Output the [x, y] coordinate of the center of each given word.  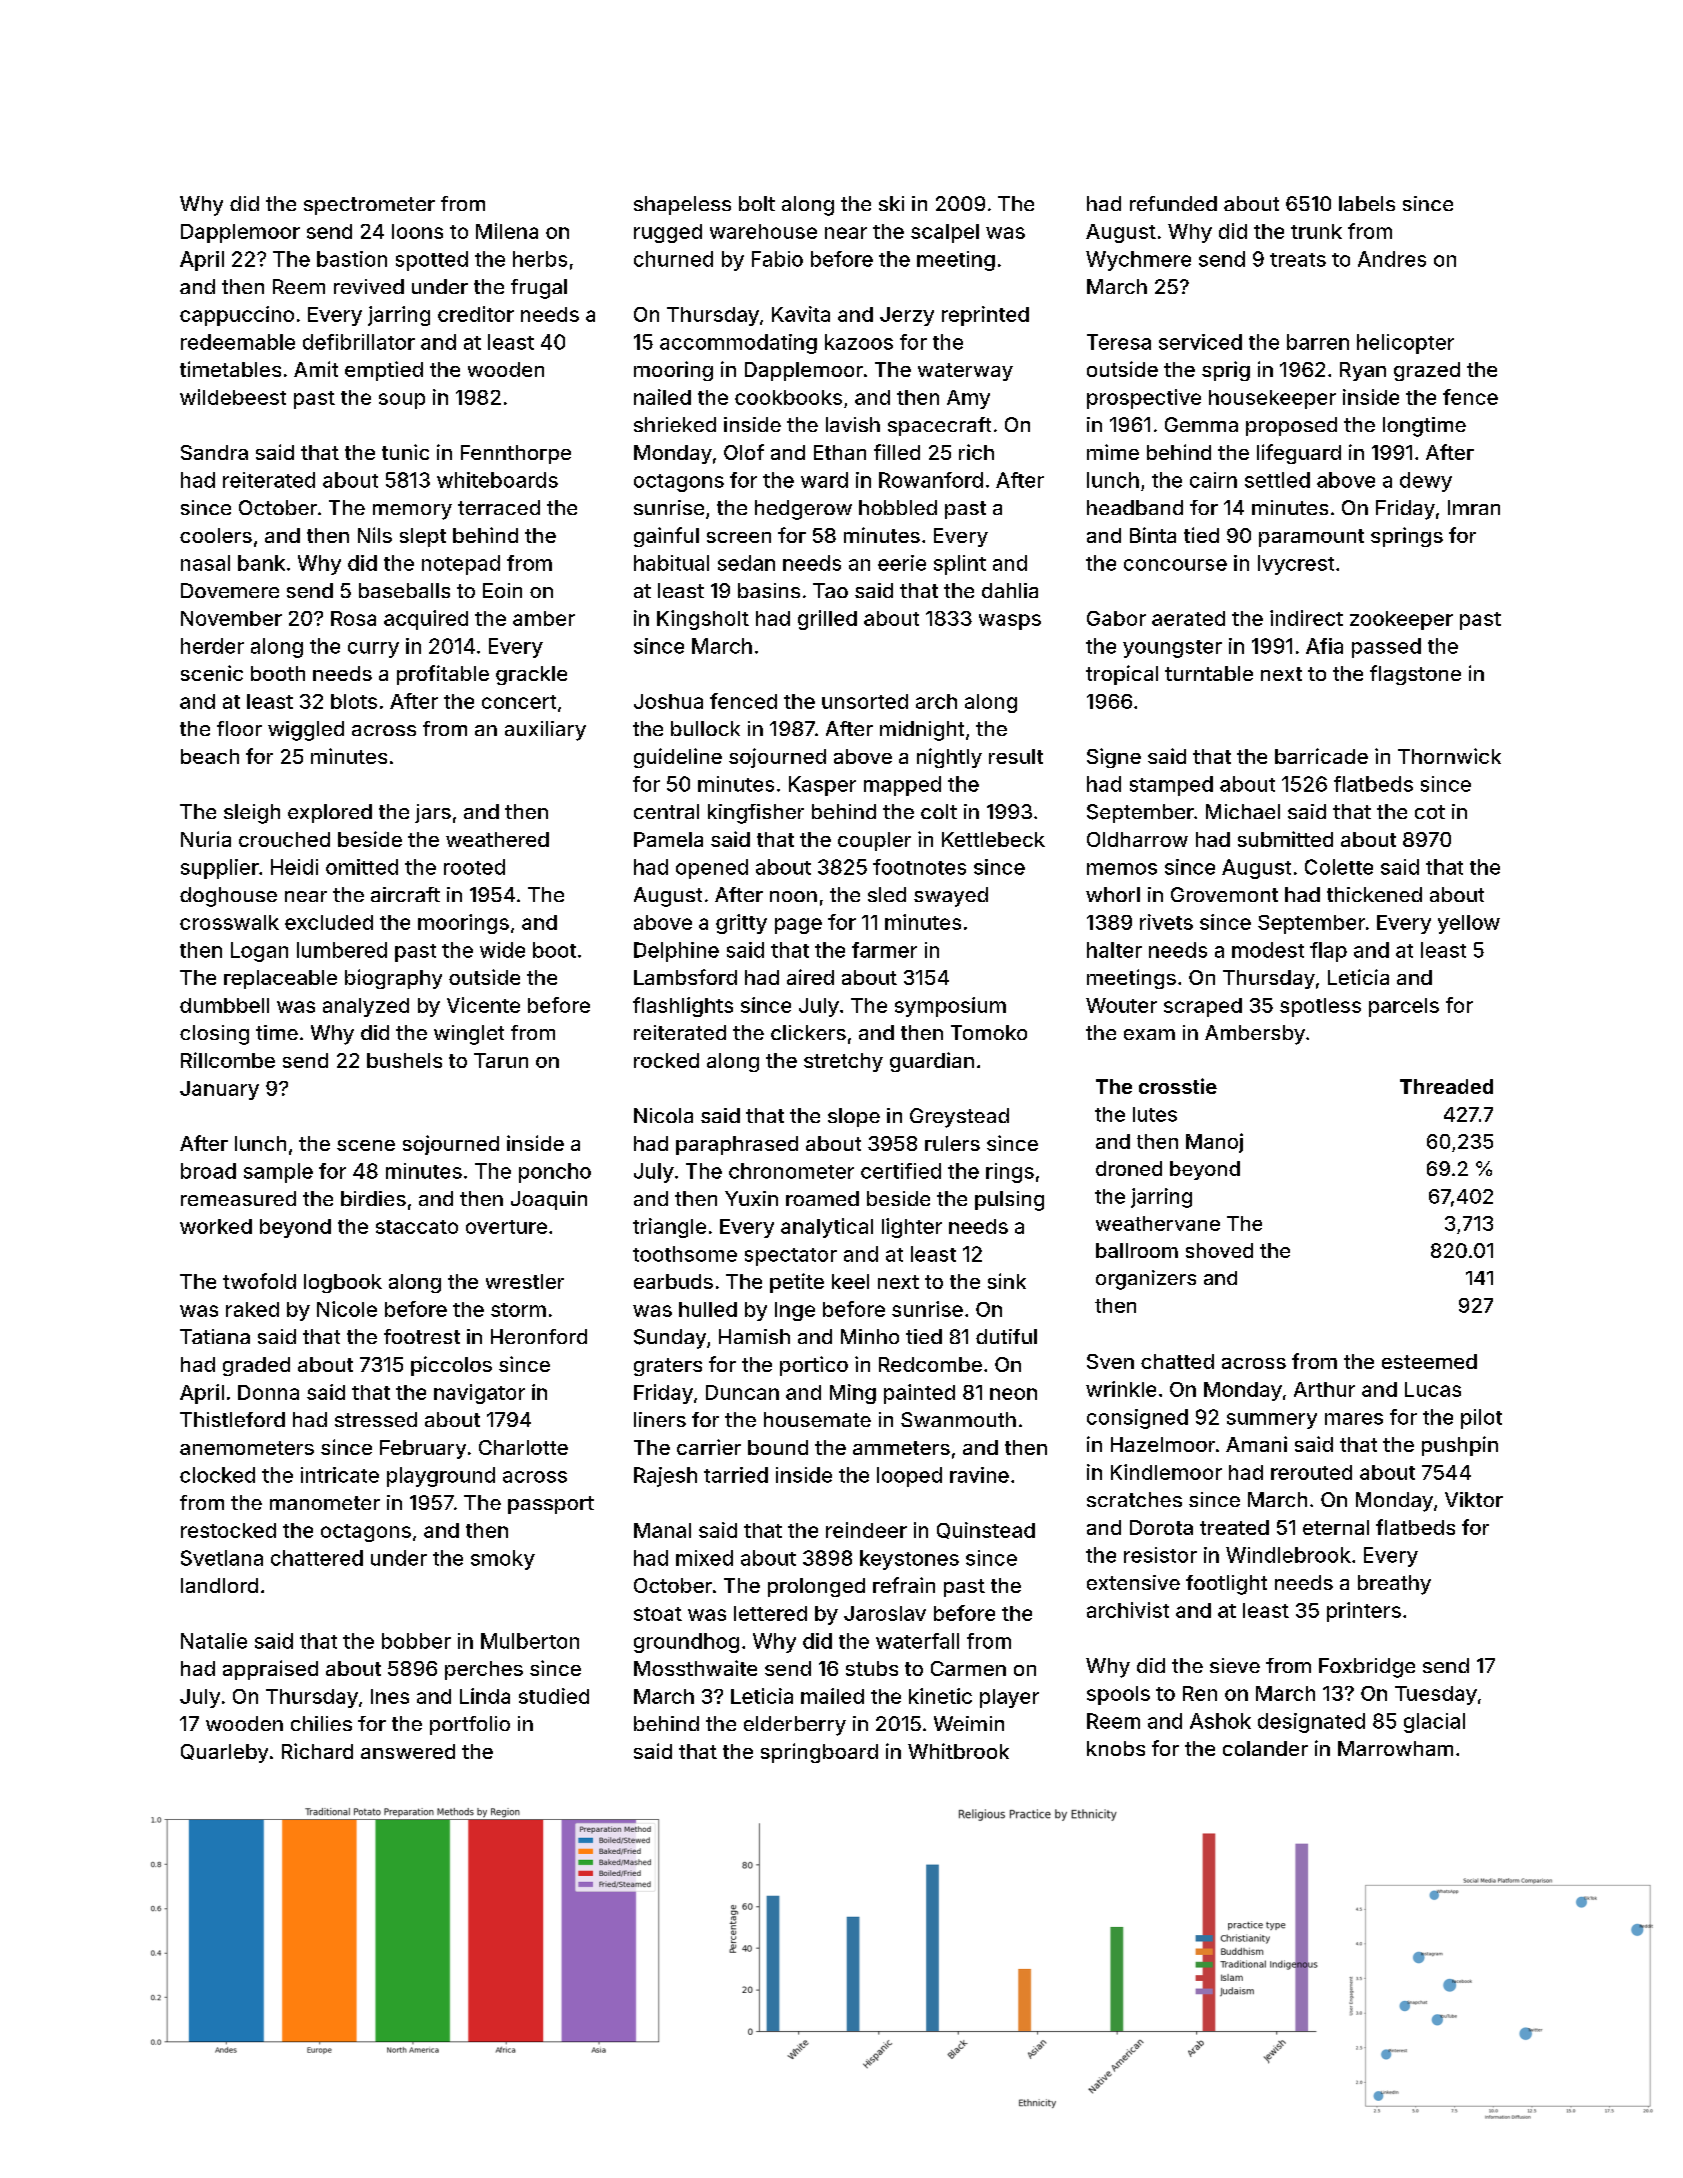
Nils [375, 535]
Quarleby [224, 1753]
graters [668, 1367]
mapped [902, 786]
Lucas [1433, 1389]
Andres [1392, 259]
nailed [662, 397]
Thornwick [1449, 756]
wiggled [306, 731]
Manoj [1214, 1143]
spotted [432, 261]
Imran [1474, 507]
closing [214, 1035]
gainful [666, 537]
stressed [376, 1419]
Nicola [663, 1115]
